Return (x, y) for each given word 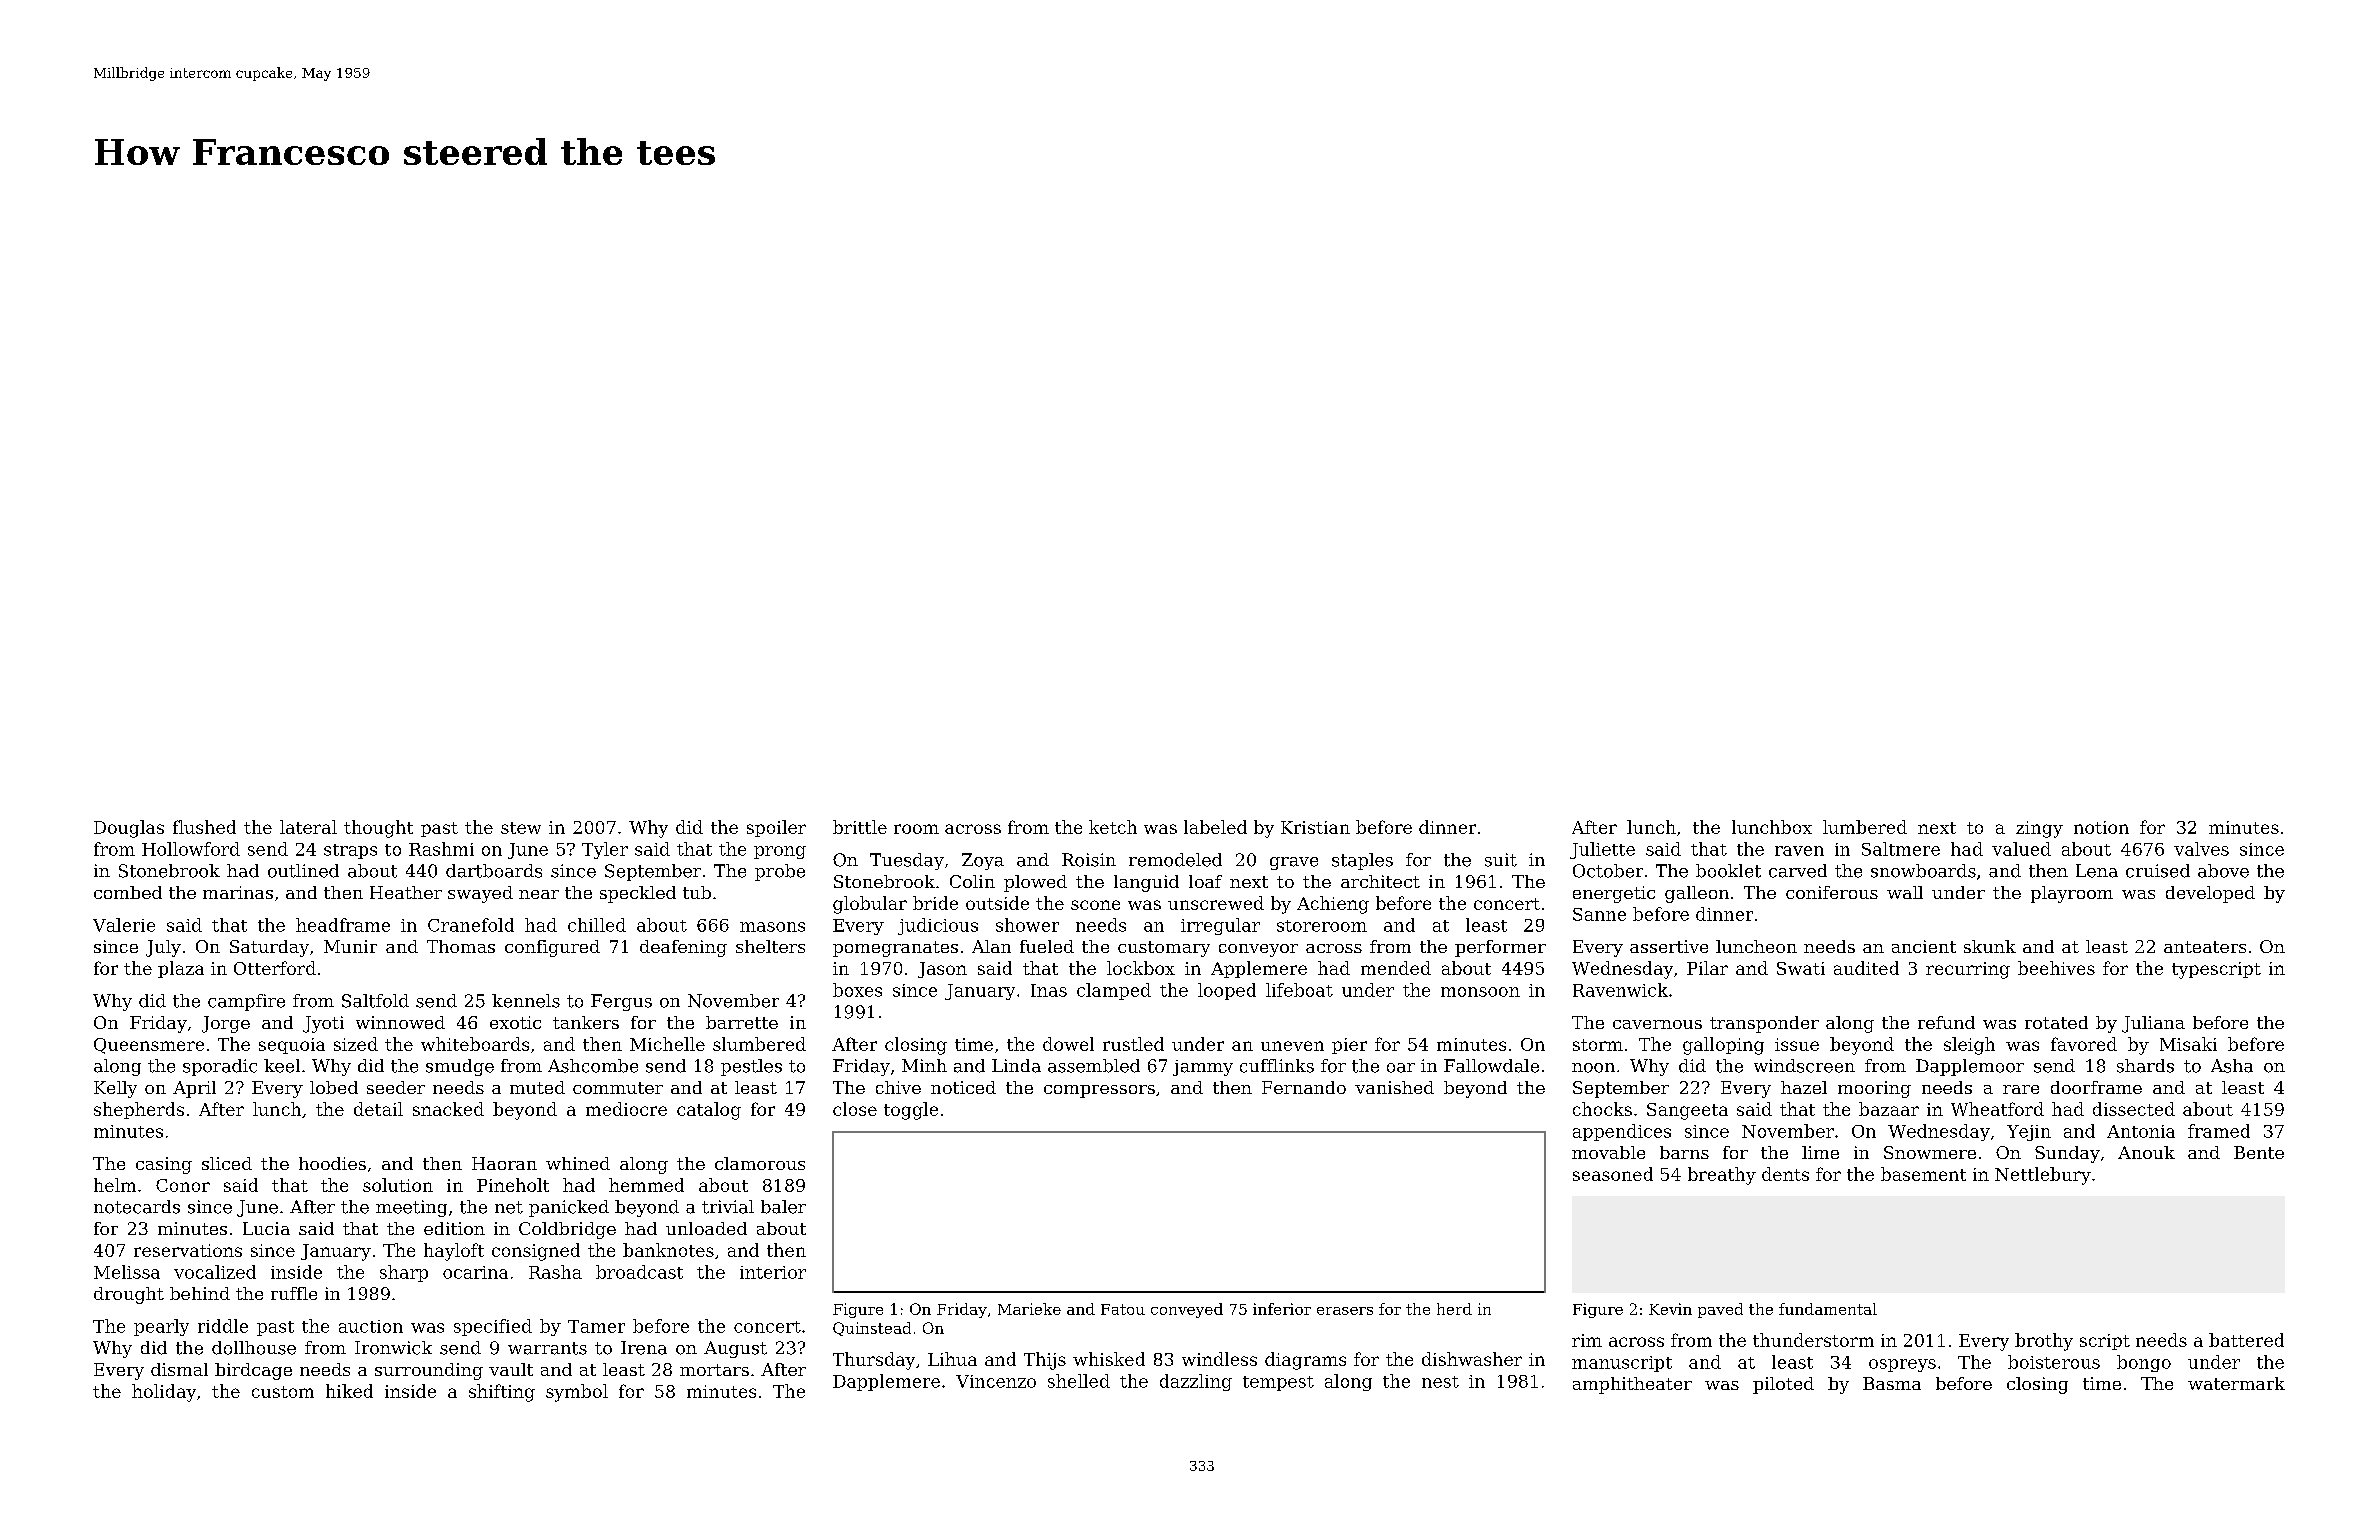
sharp (404, 1273)
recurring (1968, 970)
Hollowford (191, 849)
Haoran (504, 1163)
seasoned (1613, 1174)
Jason (942, 970)
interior (773, 1272)
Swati (1801, 968)
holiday (164, 1393)
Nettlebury (2043, 1176)
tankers (586, 1022)
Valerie (124, 925)
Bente (2259, 1152)
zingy (2039, 829)
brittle (860, 827)
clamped (1114, 991)
